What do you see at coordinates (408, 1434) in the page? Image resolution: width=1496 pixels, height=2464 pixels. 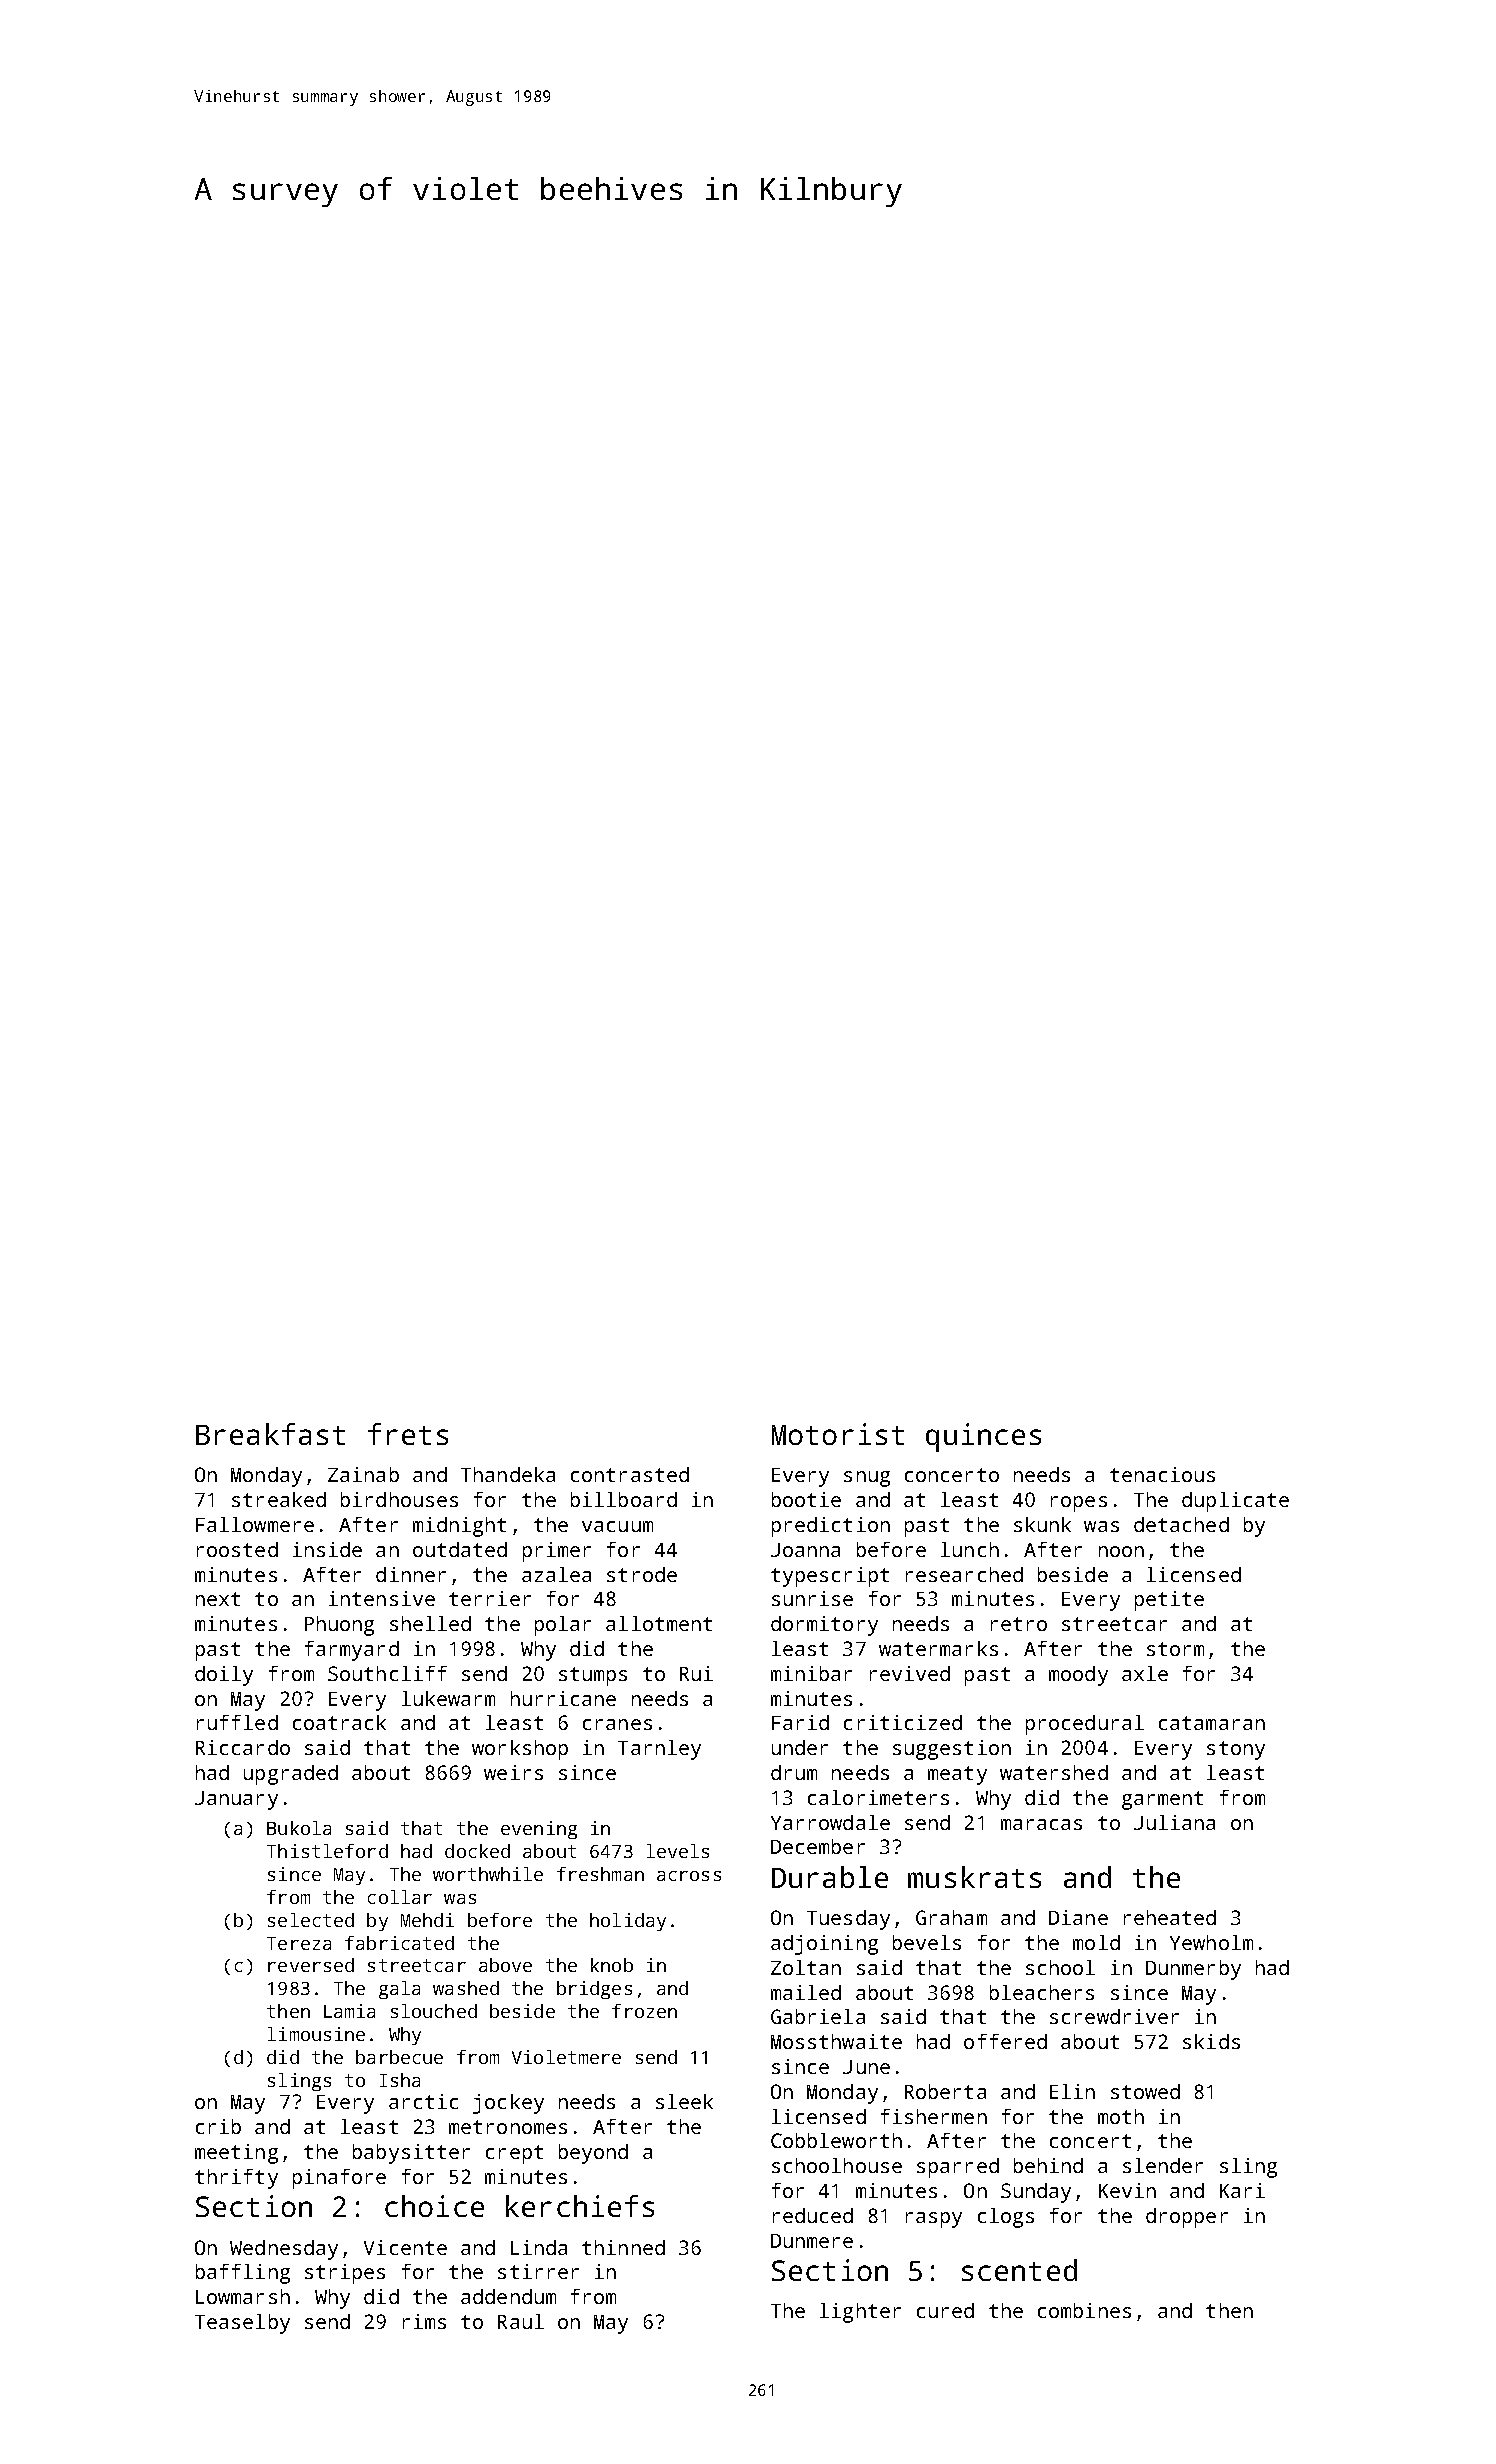 I see `frets` at bounding box center [408, 1434].
